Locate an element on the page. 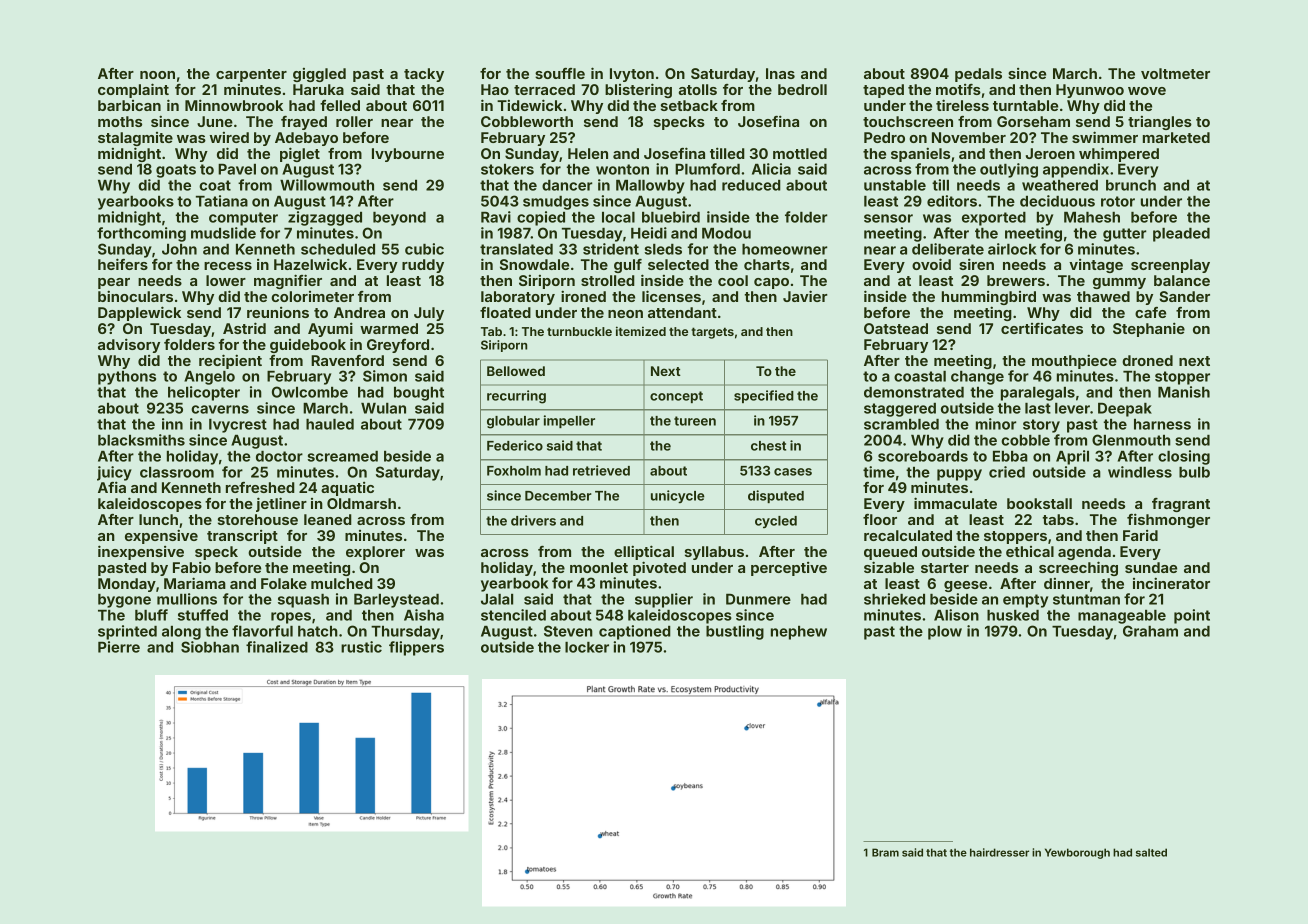 This page has width=1308, height=924. pear is located at coordinates (114, 283).
